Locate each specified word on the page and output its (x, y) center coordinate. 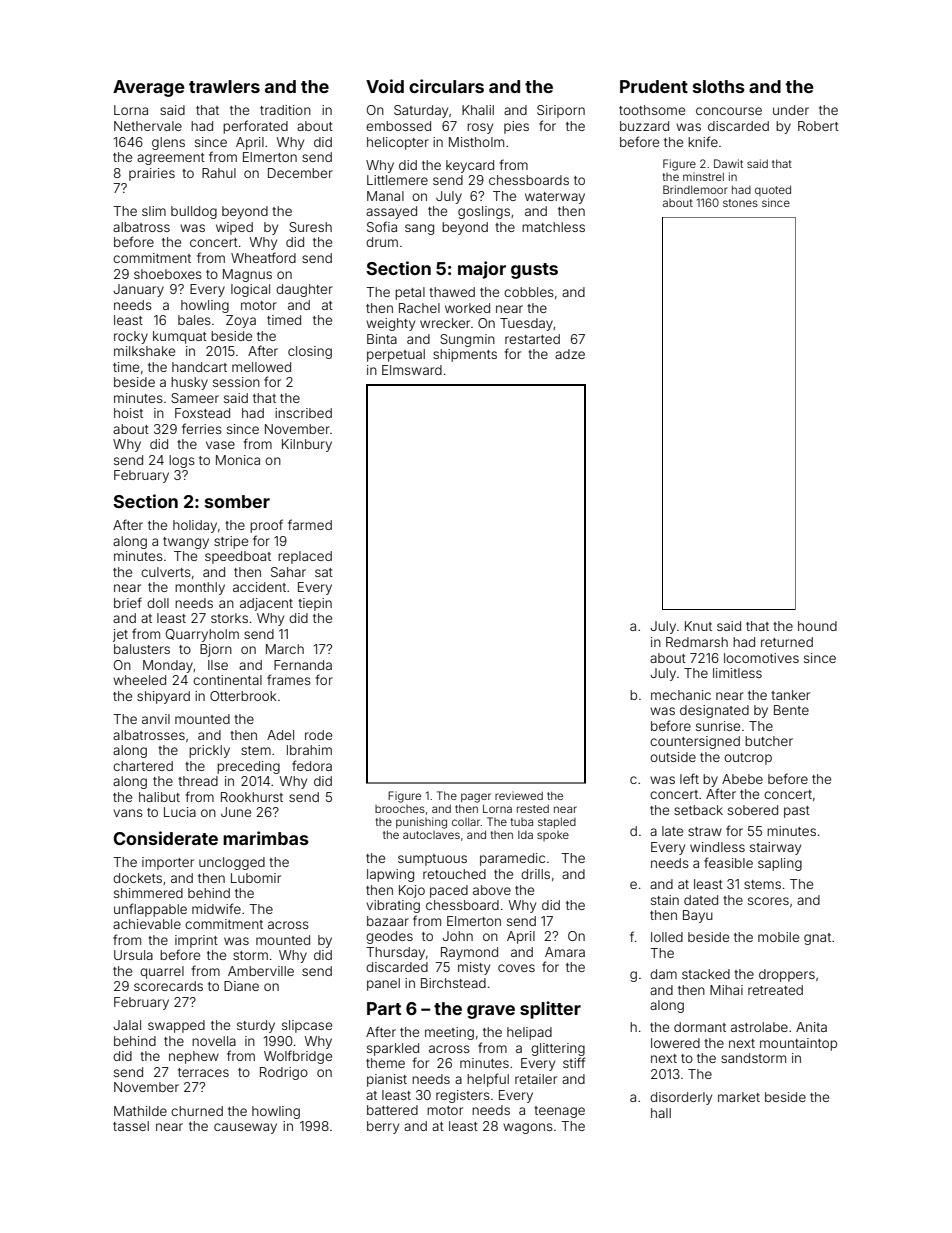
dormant (700, 1027)
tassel (131, 1126)
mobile (778, 937)
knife (703, 141)
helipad (529, 1033)
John (457, 936)
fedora (312, 765)
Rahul (219, 173)
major (482, 270)
